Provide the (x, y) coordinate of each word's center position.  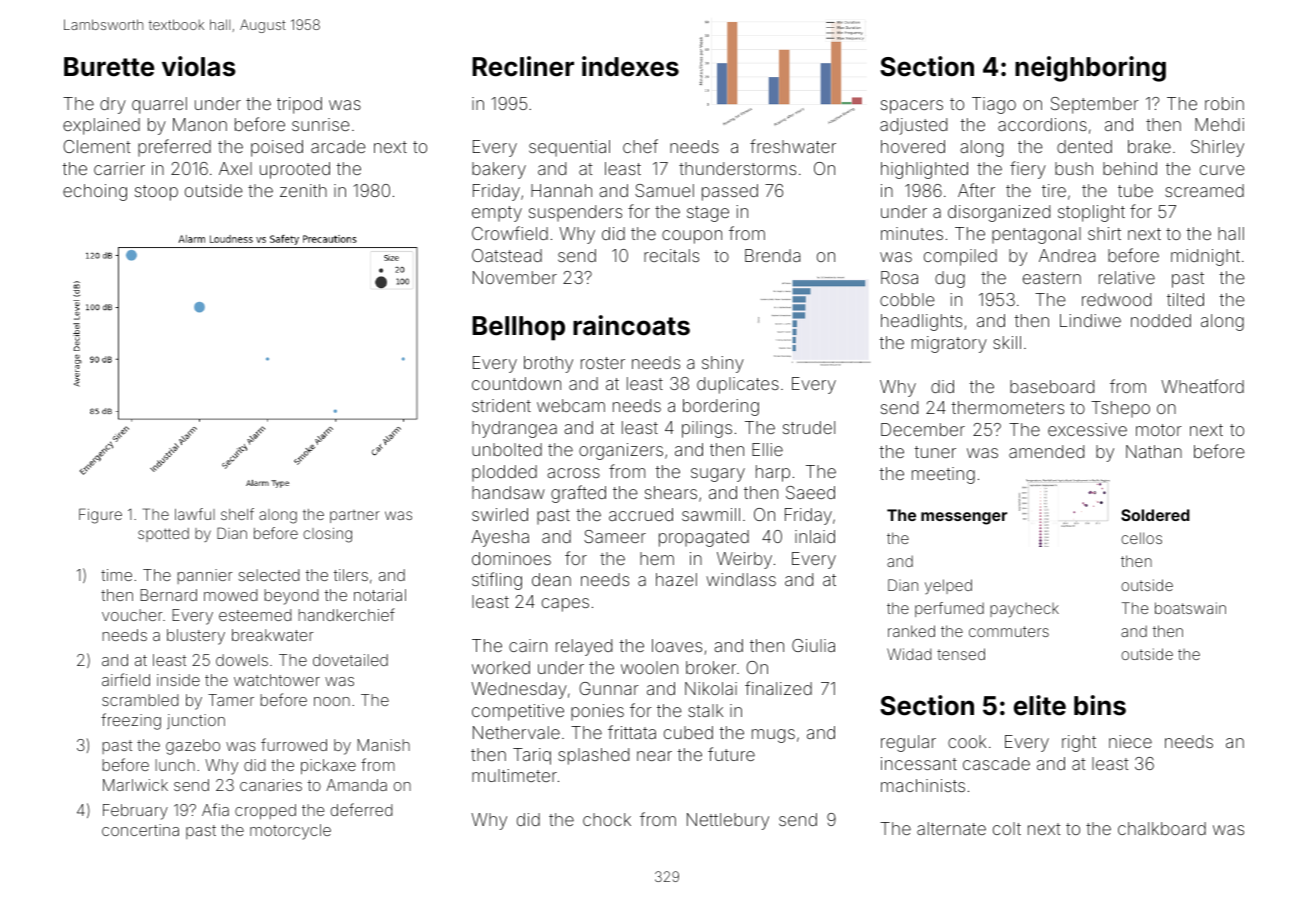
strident (501, 405)
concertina (140, 830)
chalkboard (1162, 828)
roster (603, 363)
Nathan (1154, 451)
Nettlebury (728, 821)
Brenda (772, 255)
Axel (235, 168)
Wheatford (1202, 386)
